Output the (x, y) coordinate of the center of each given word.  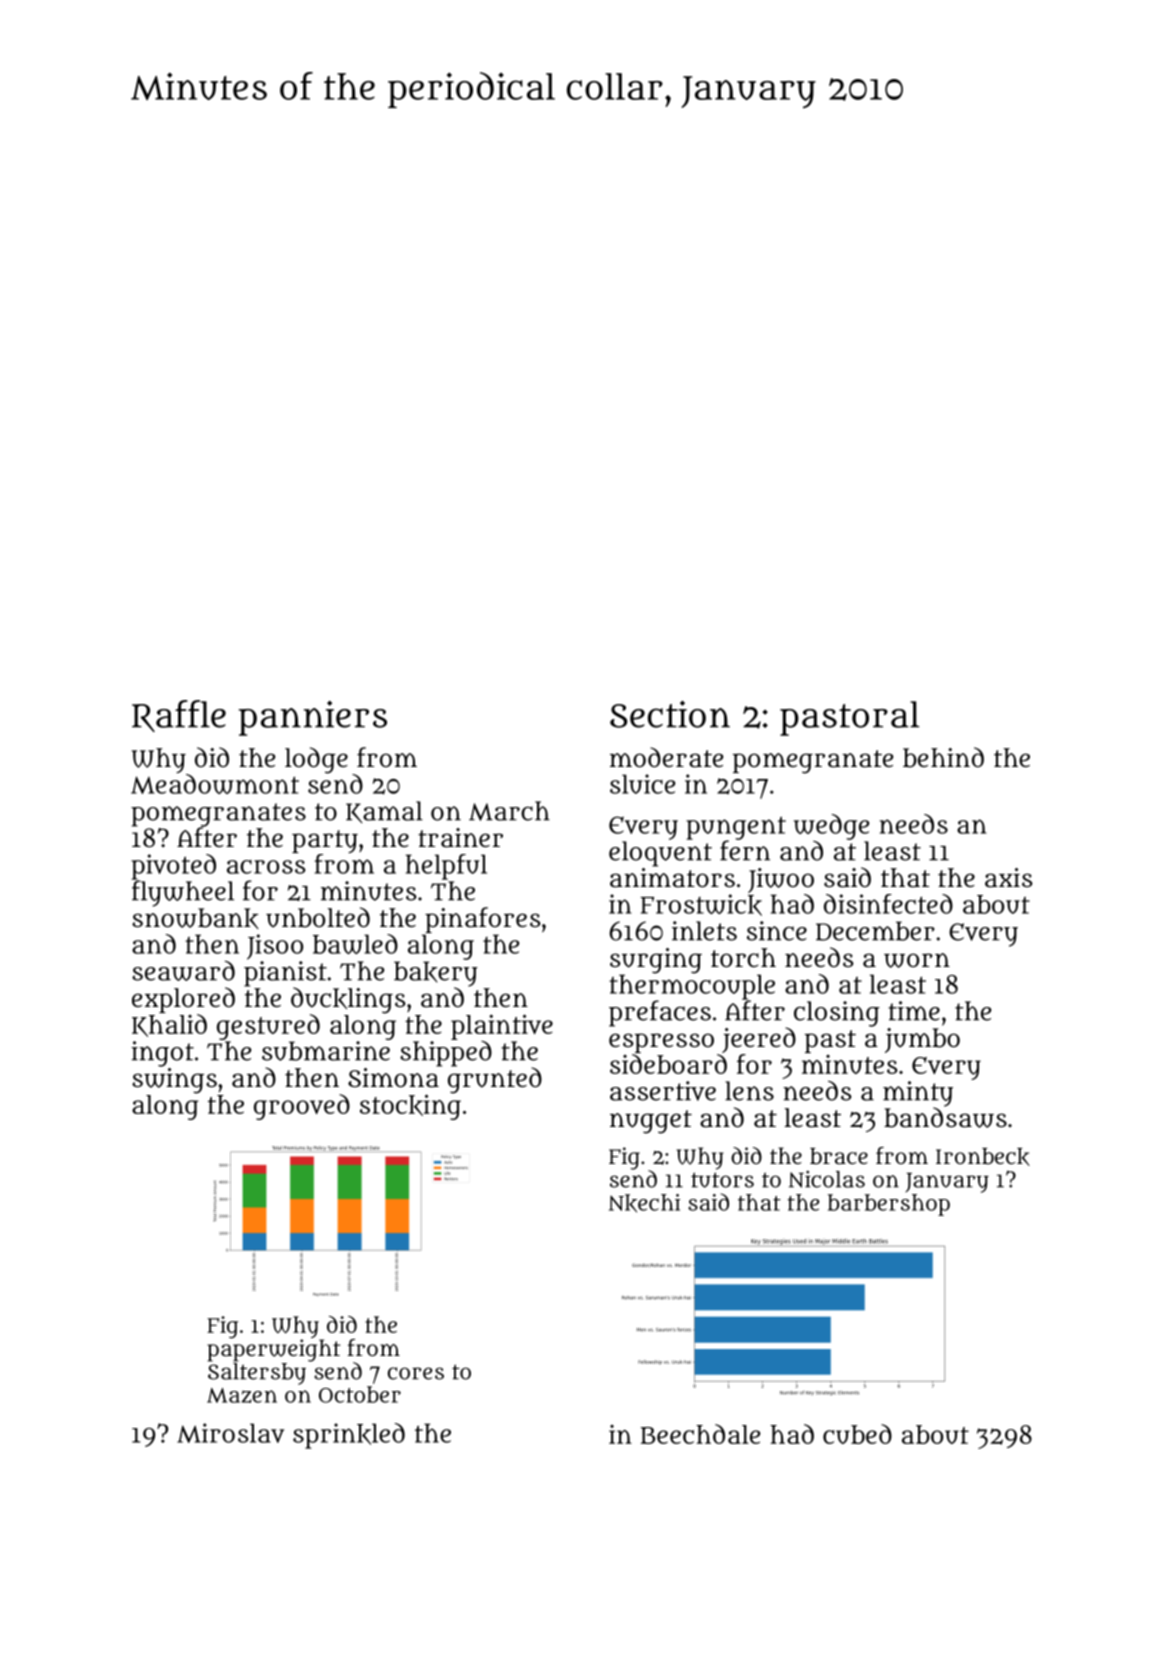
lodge (316, 760)
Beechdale (700, 1434)
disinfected (888, 904)
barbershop (889, 1205)
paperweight (273, 1350)
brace (839, 1156)
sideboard (668, 1064)
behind (943, 757)
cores (416, 1373)
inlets (704, 931)
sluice (642, 784)
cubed (857, 1434)
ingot (162, 1054)
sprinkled (349, 1436)
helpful (446, 867)
